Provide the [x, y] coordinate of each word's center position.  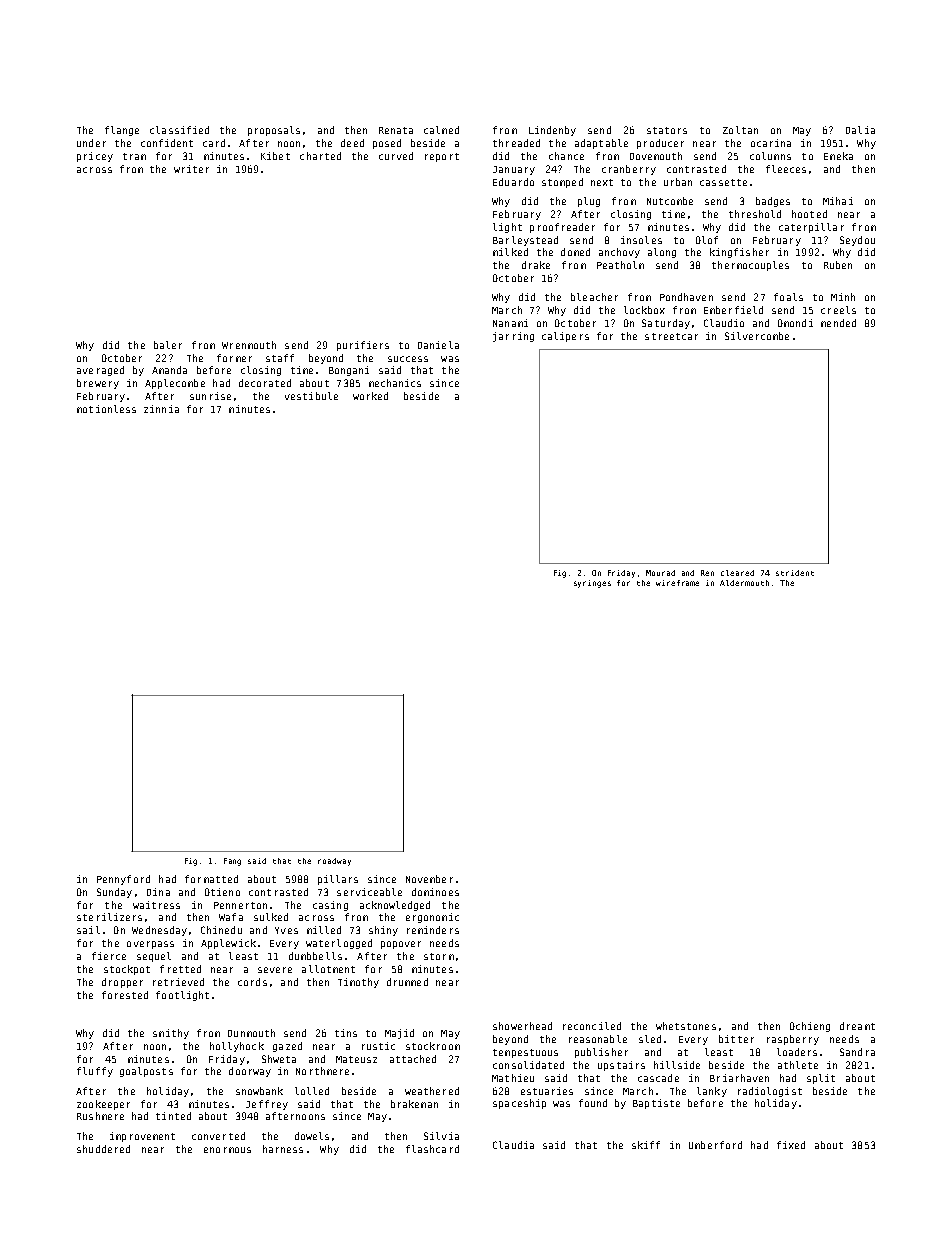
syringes [592, 584]
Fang [232, 862]
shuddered [103, 1149]
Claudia [513, 1145]
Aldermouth [744, 583]
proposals [274, 131]
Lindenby [552, 131]
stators [667, 130]
